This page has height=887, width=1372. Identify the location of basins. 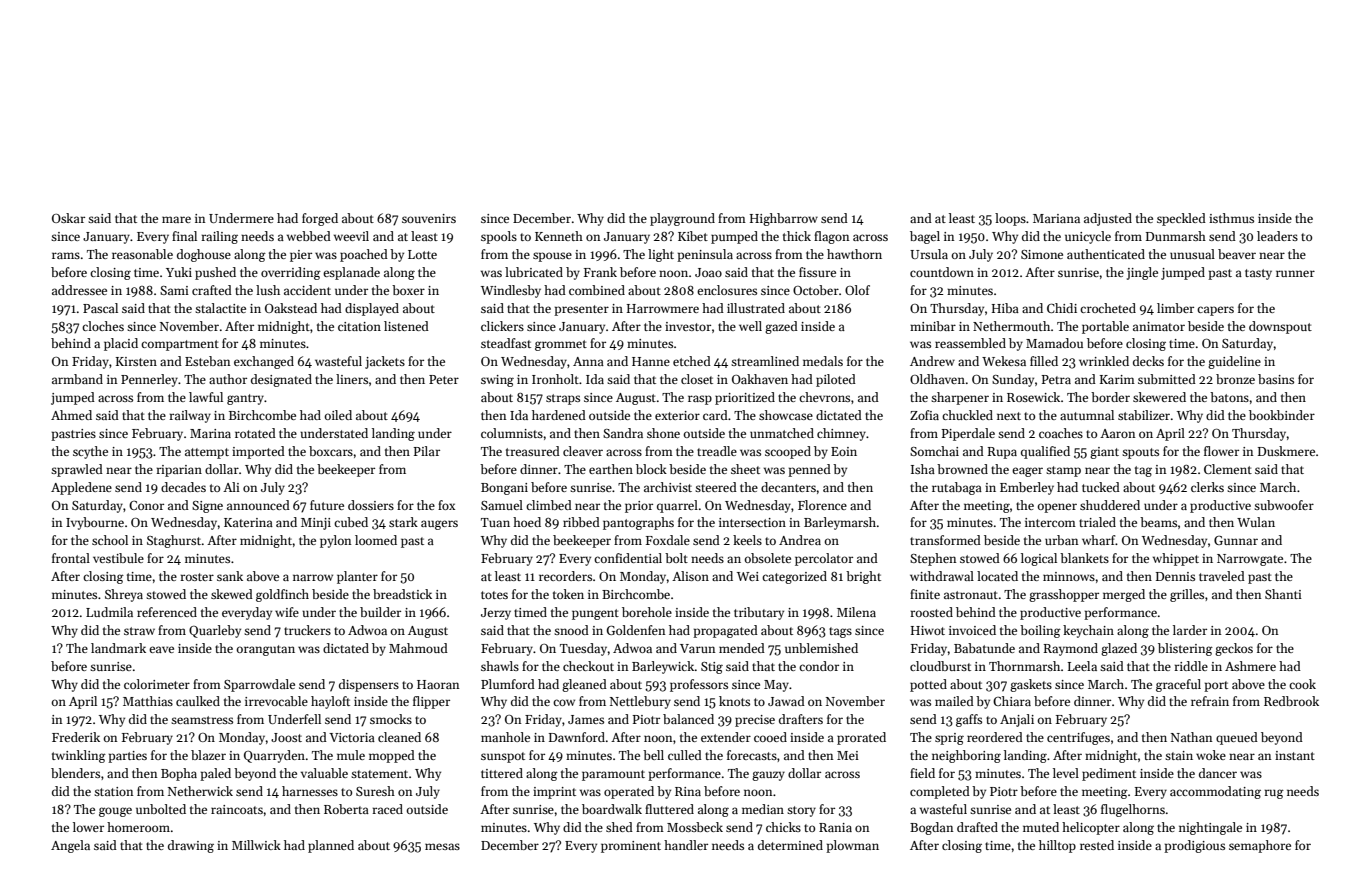
(1276, 379).
